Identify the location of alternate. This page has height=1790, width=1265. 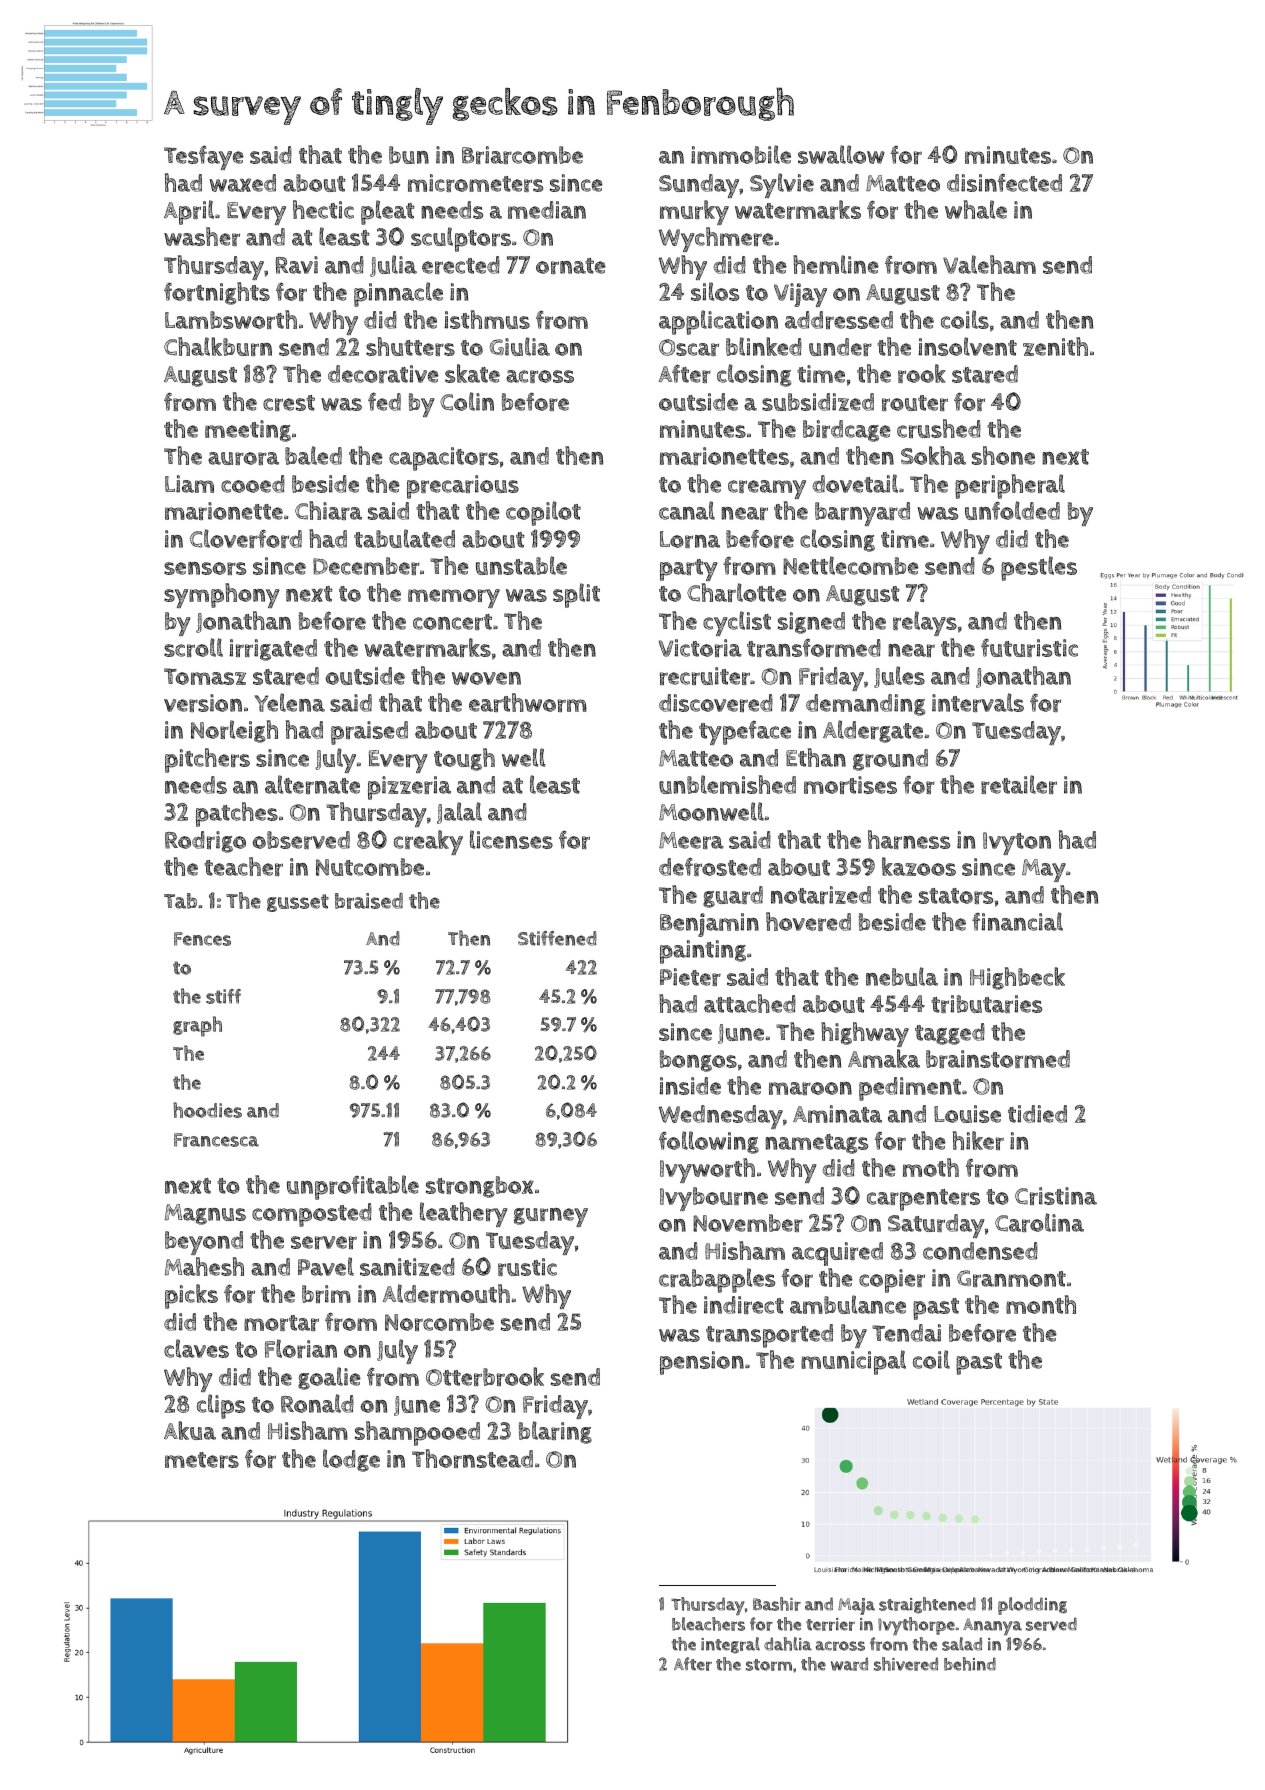
(312, 784).
